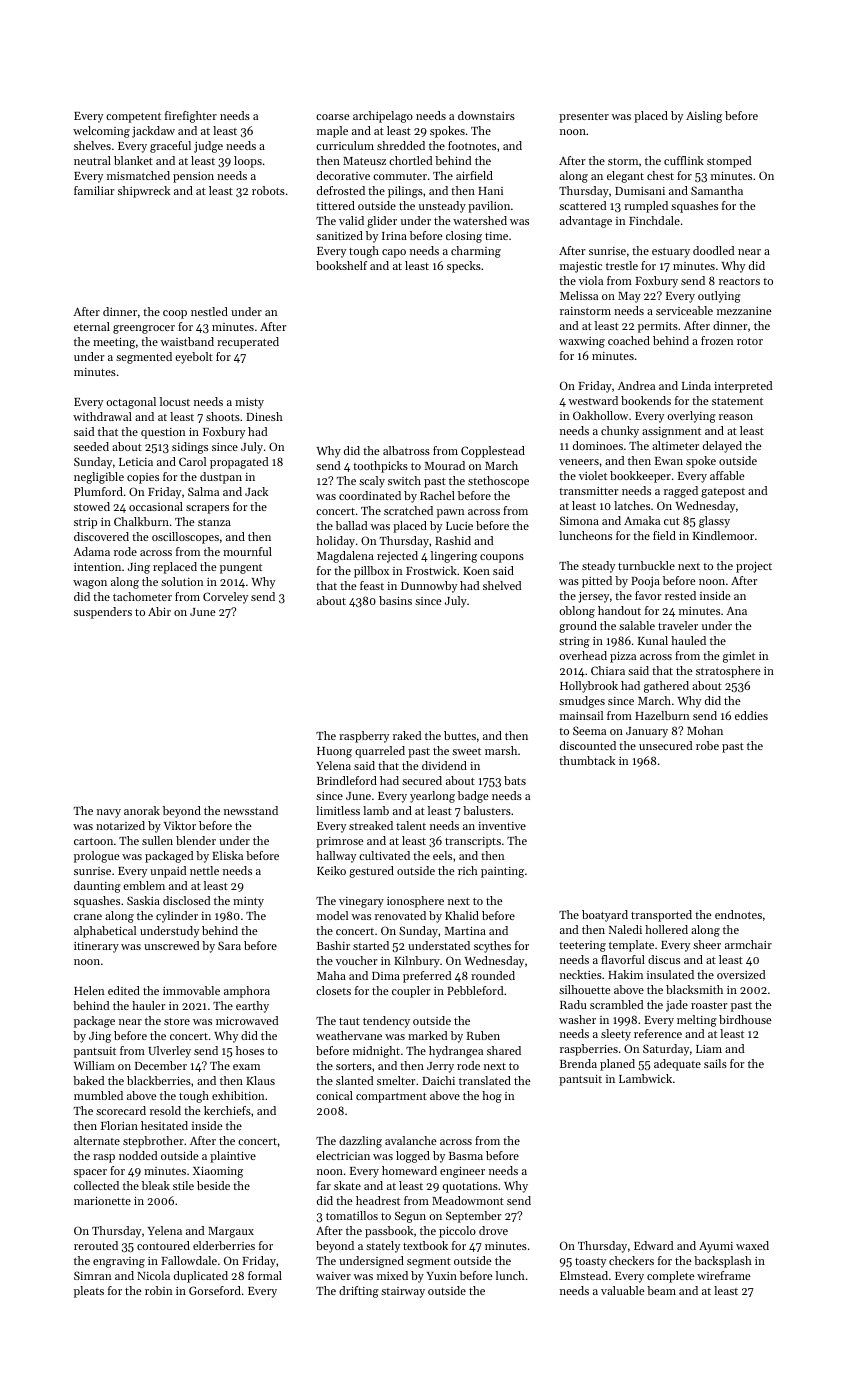 The image size is (849, 1400). What do you see at coordinates (729, 162) in the screenshot?
I see `stomped` at bounding box center [729, 162].
